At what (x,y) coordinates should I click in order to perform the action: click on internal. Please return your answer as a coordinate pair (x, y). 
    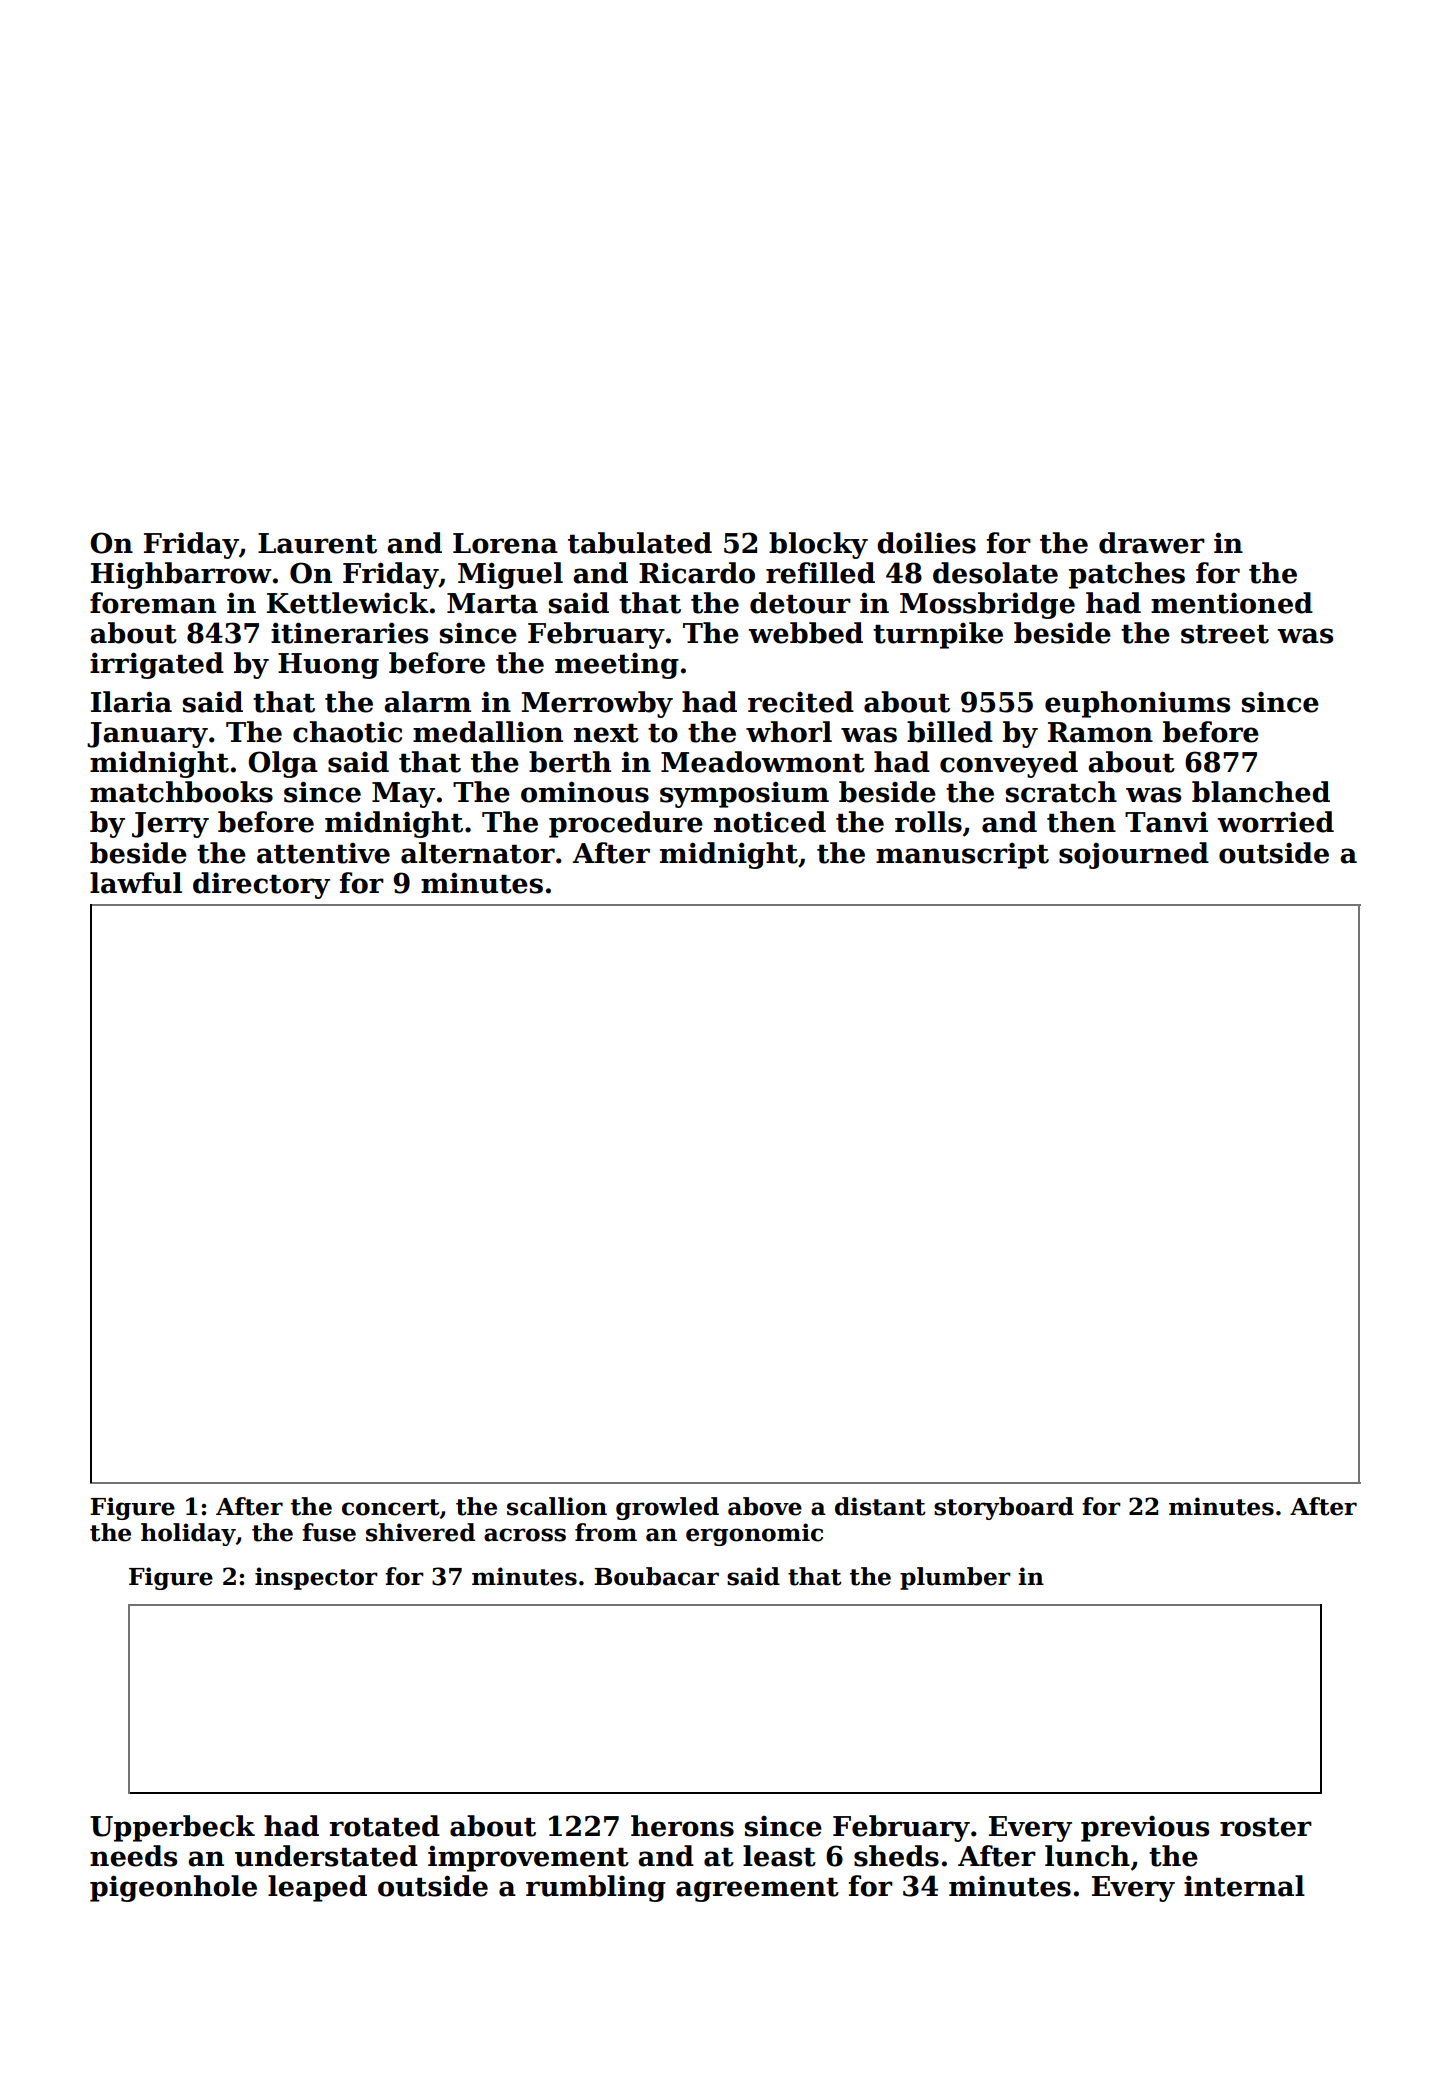
    Looking at the image, I should click on (1244, 1886).
